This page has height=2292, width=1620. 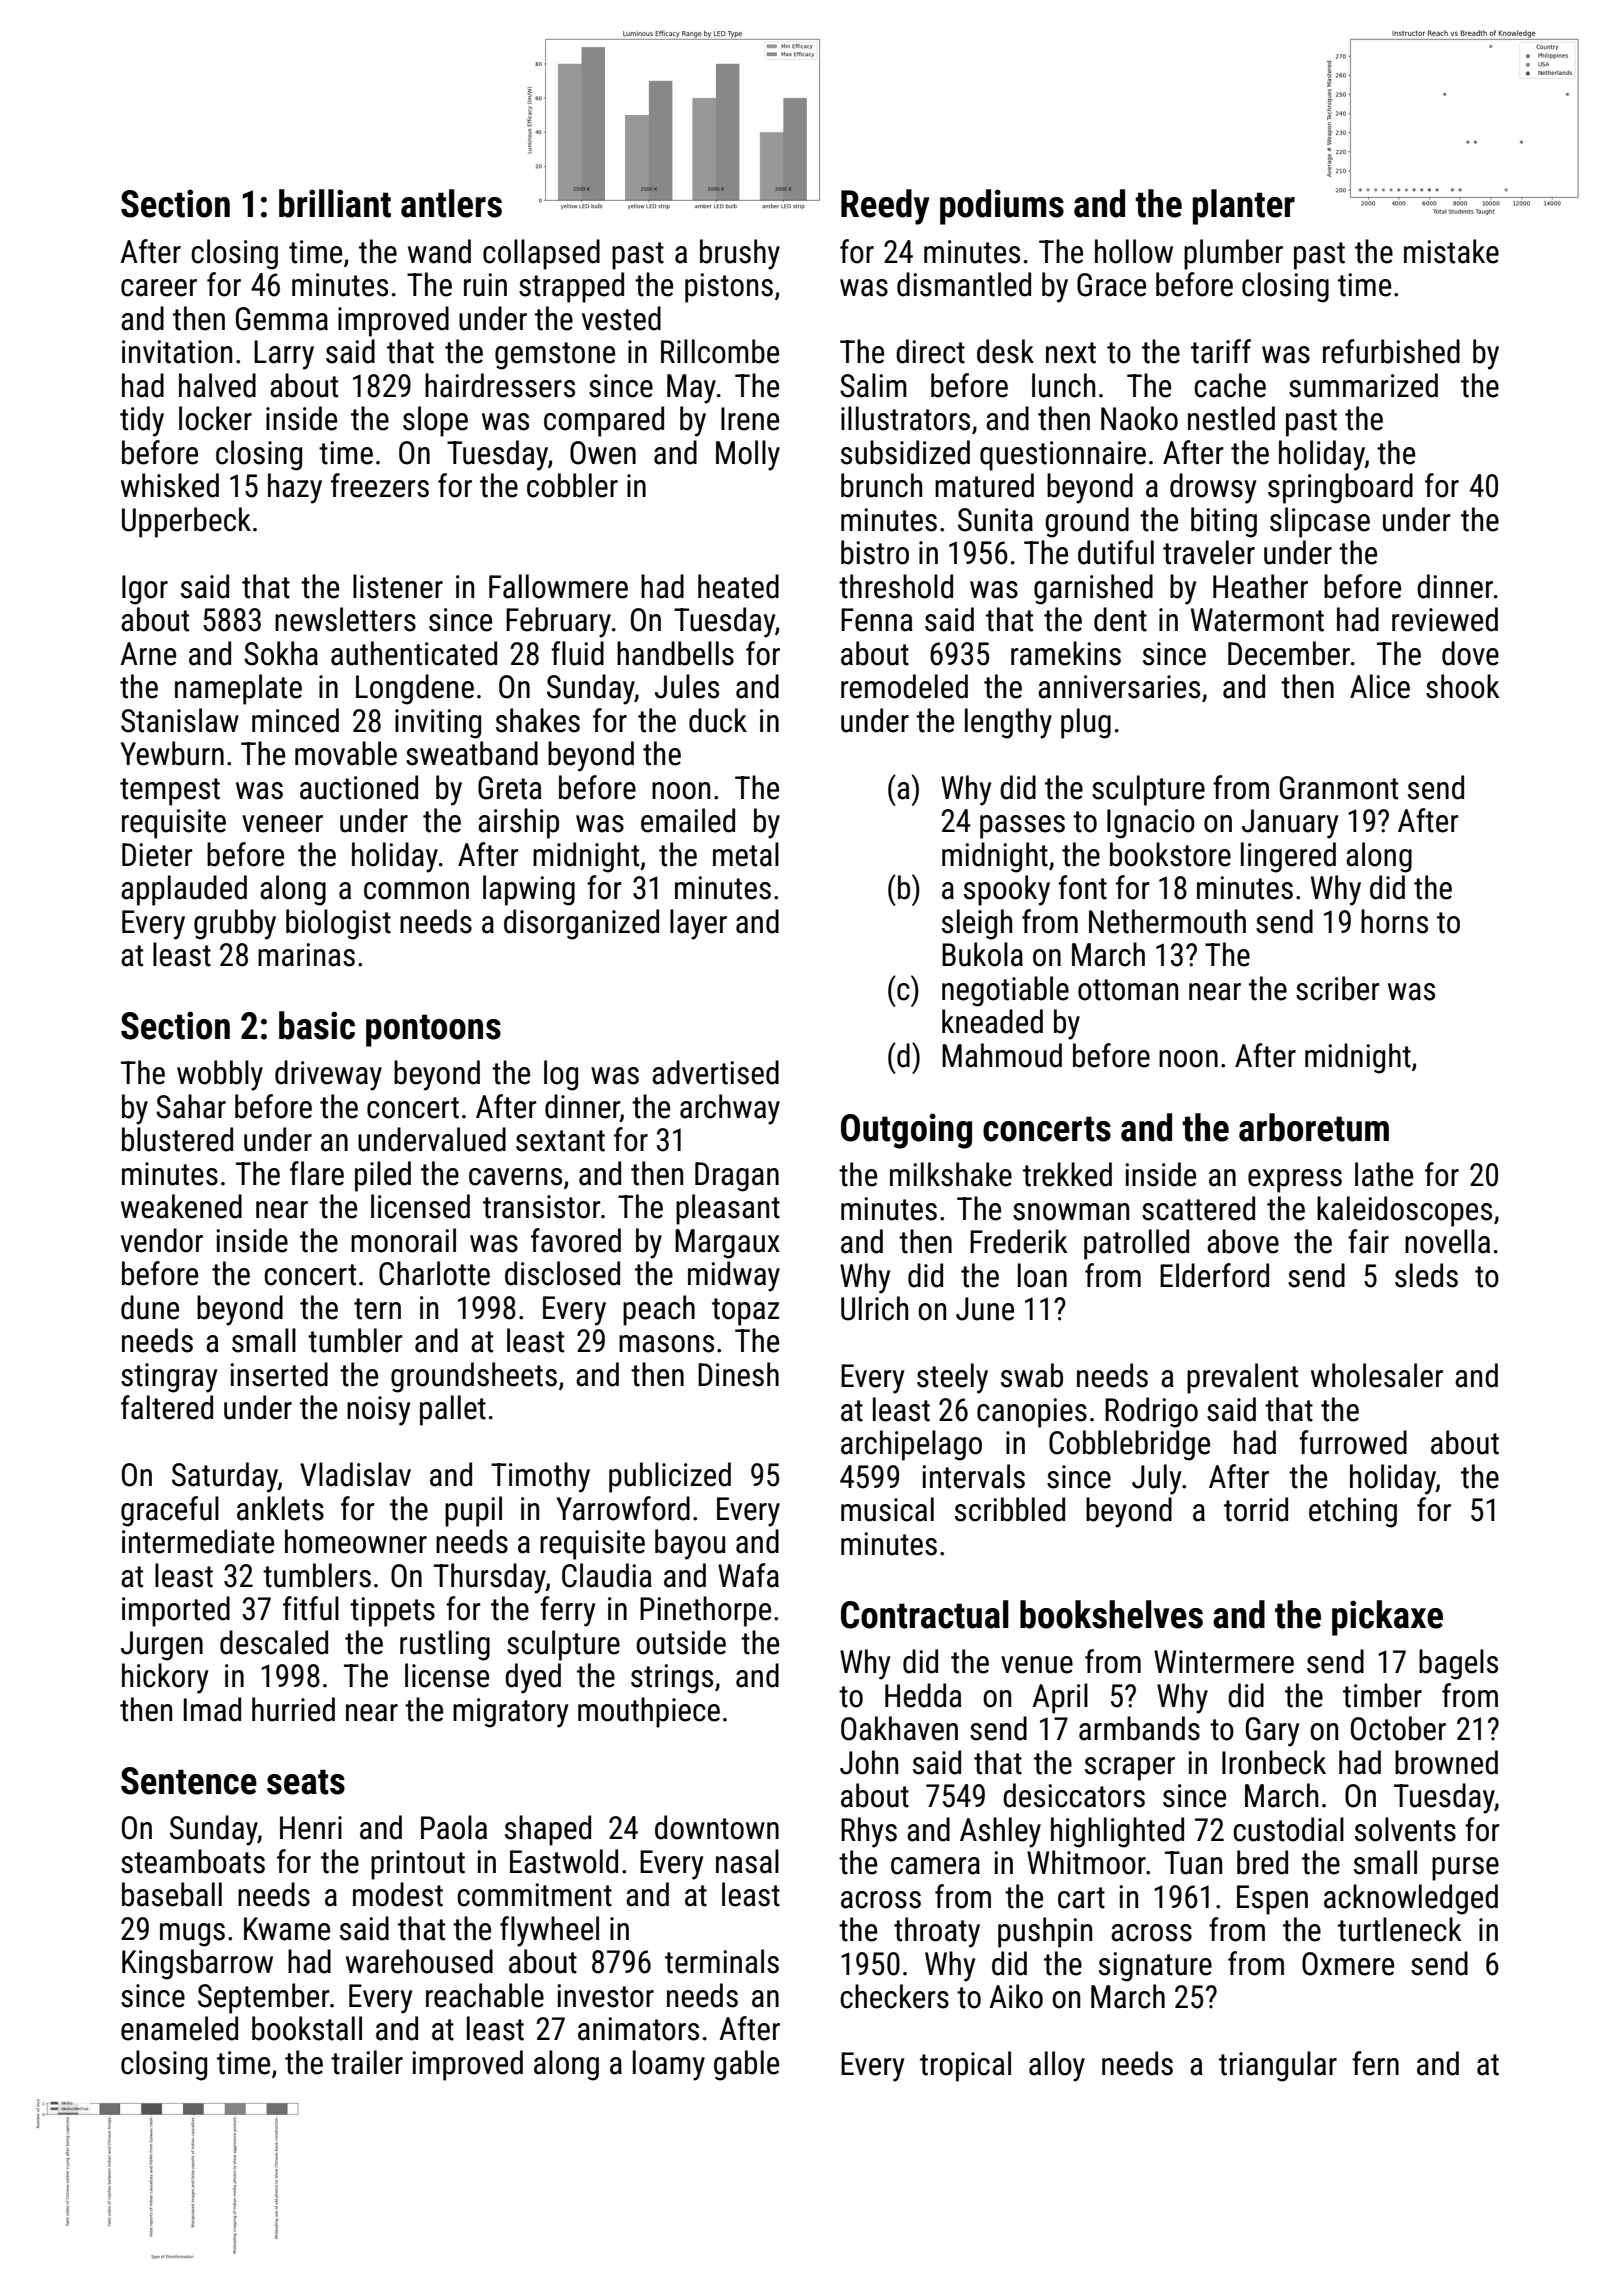 What do you see at coordinates (193, 1861) in the page?
I see `steamboats` at bounding box center [193, 1861].
